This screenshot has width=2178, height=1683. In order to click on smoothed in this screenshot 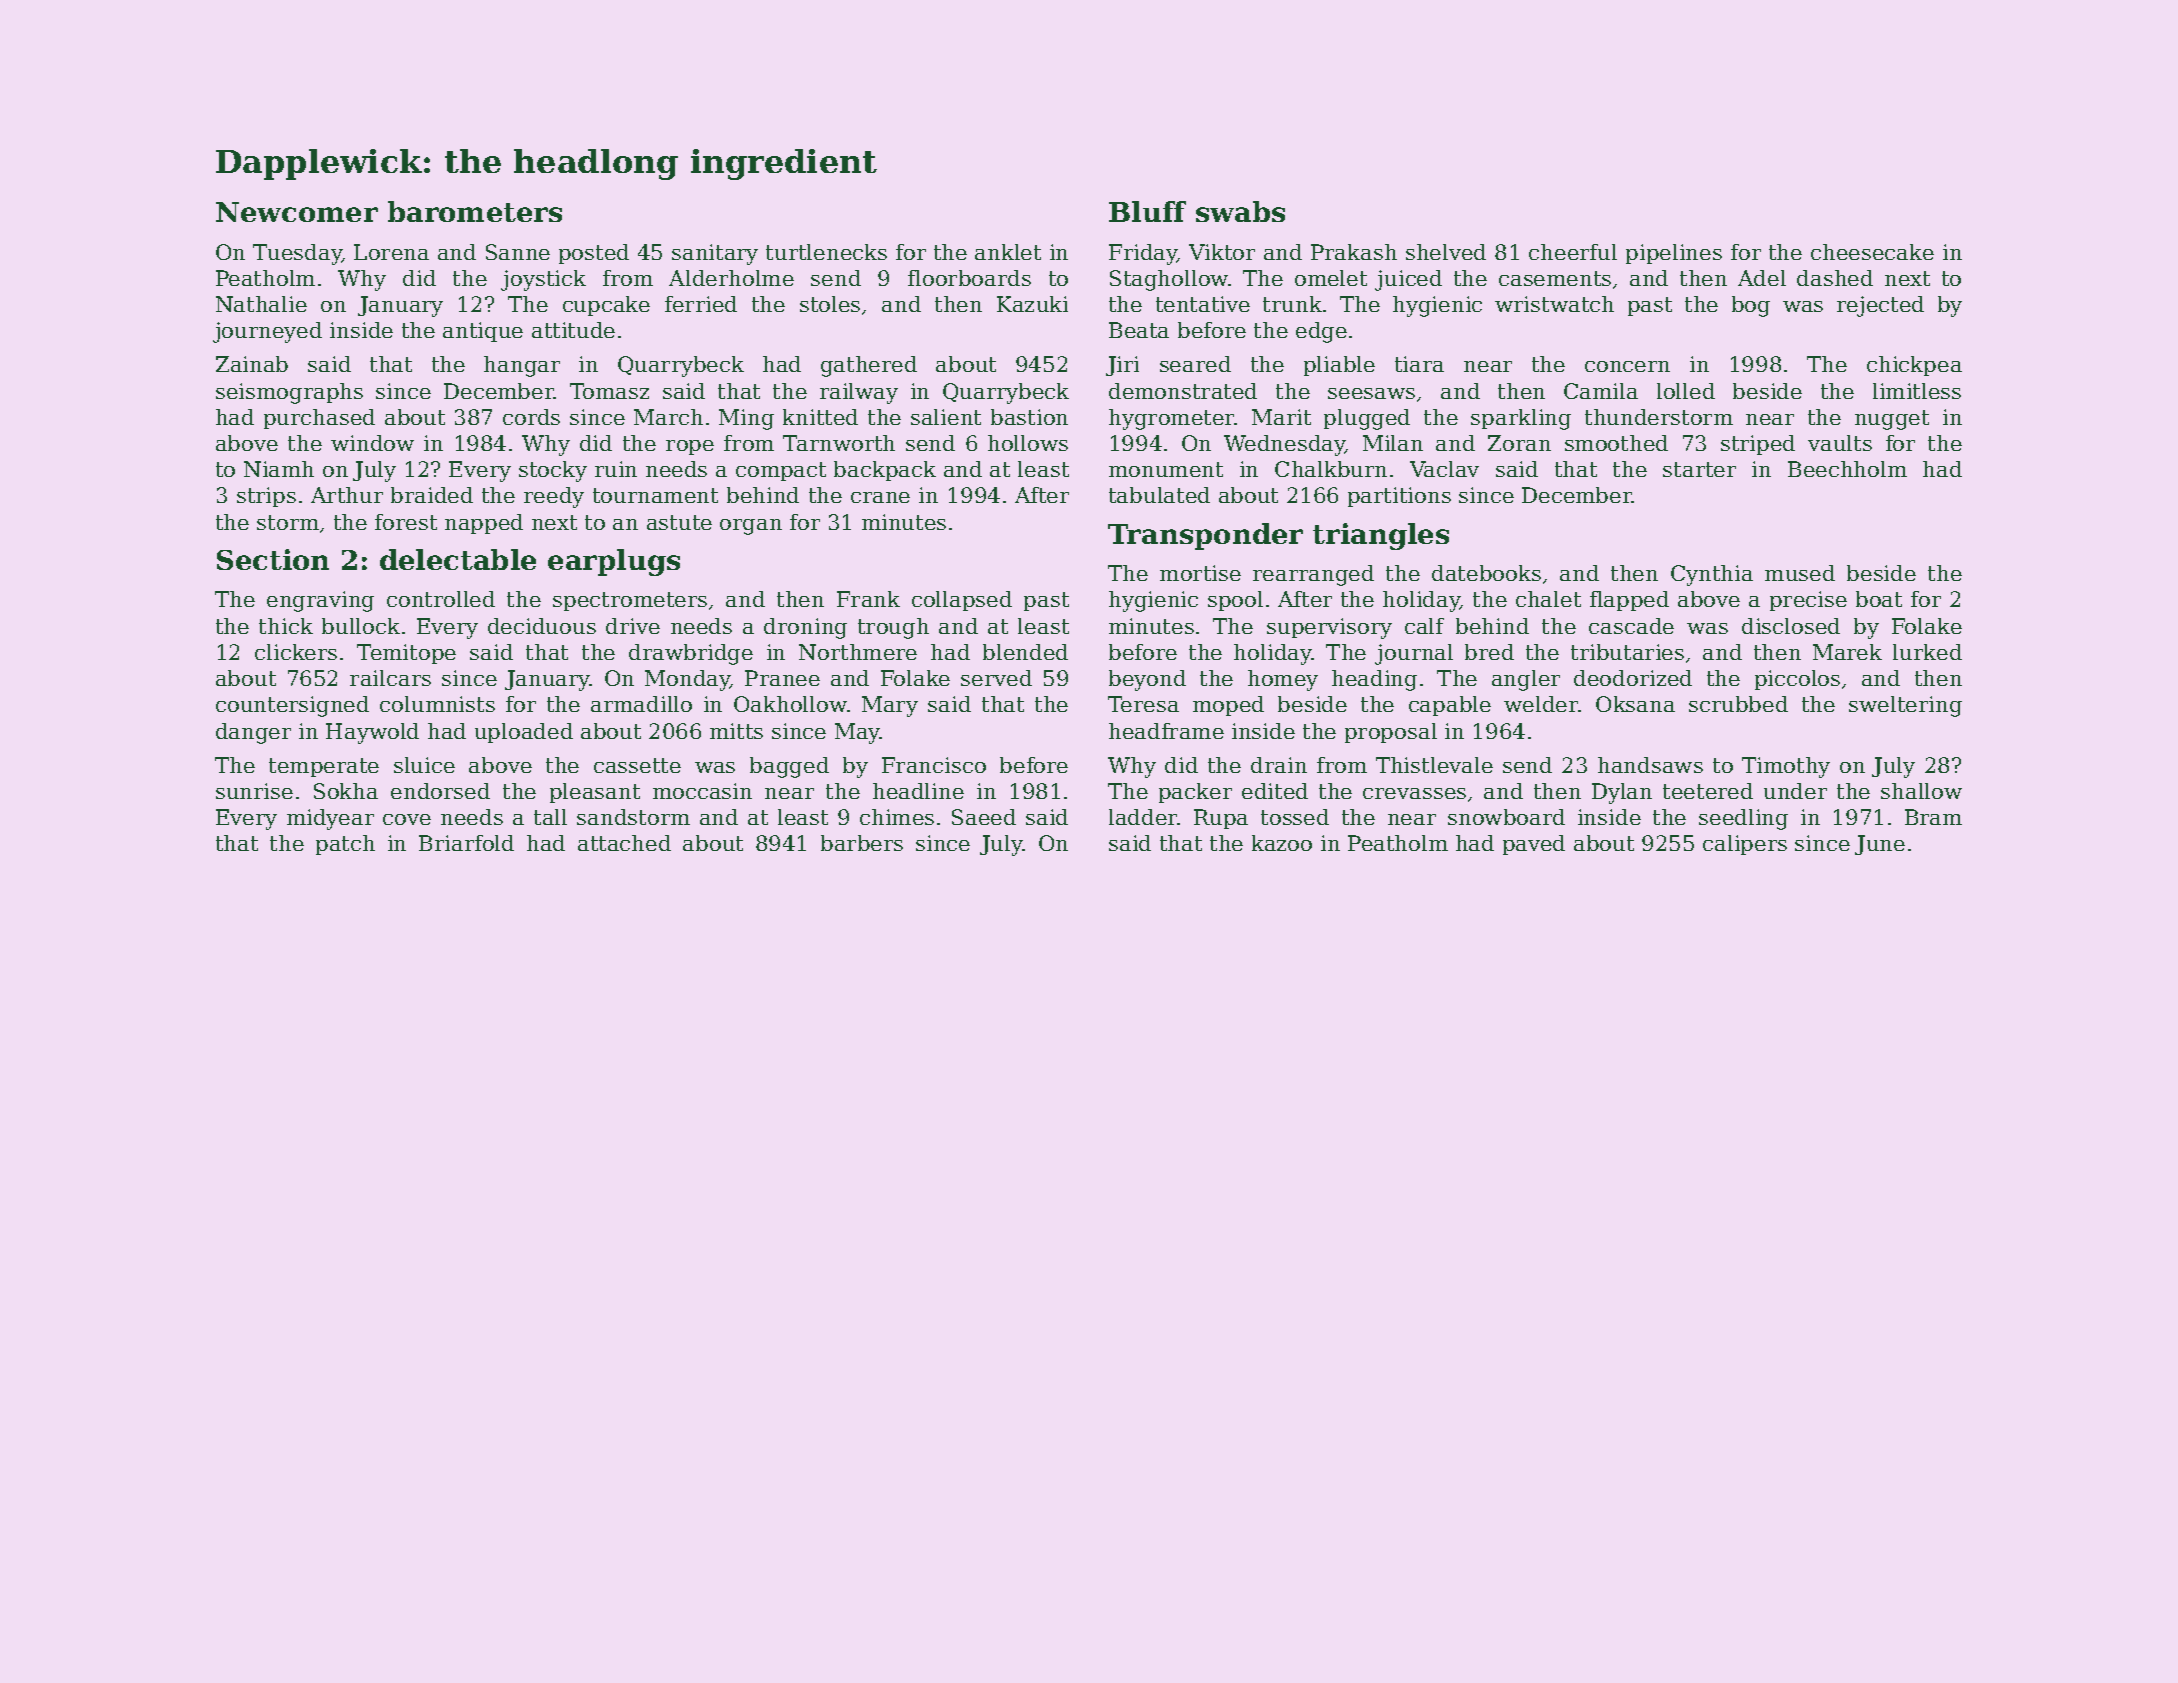, I will do `click(1616, 443)`.
